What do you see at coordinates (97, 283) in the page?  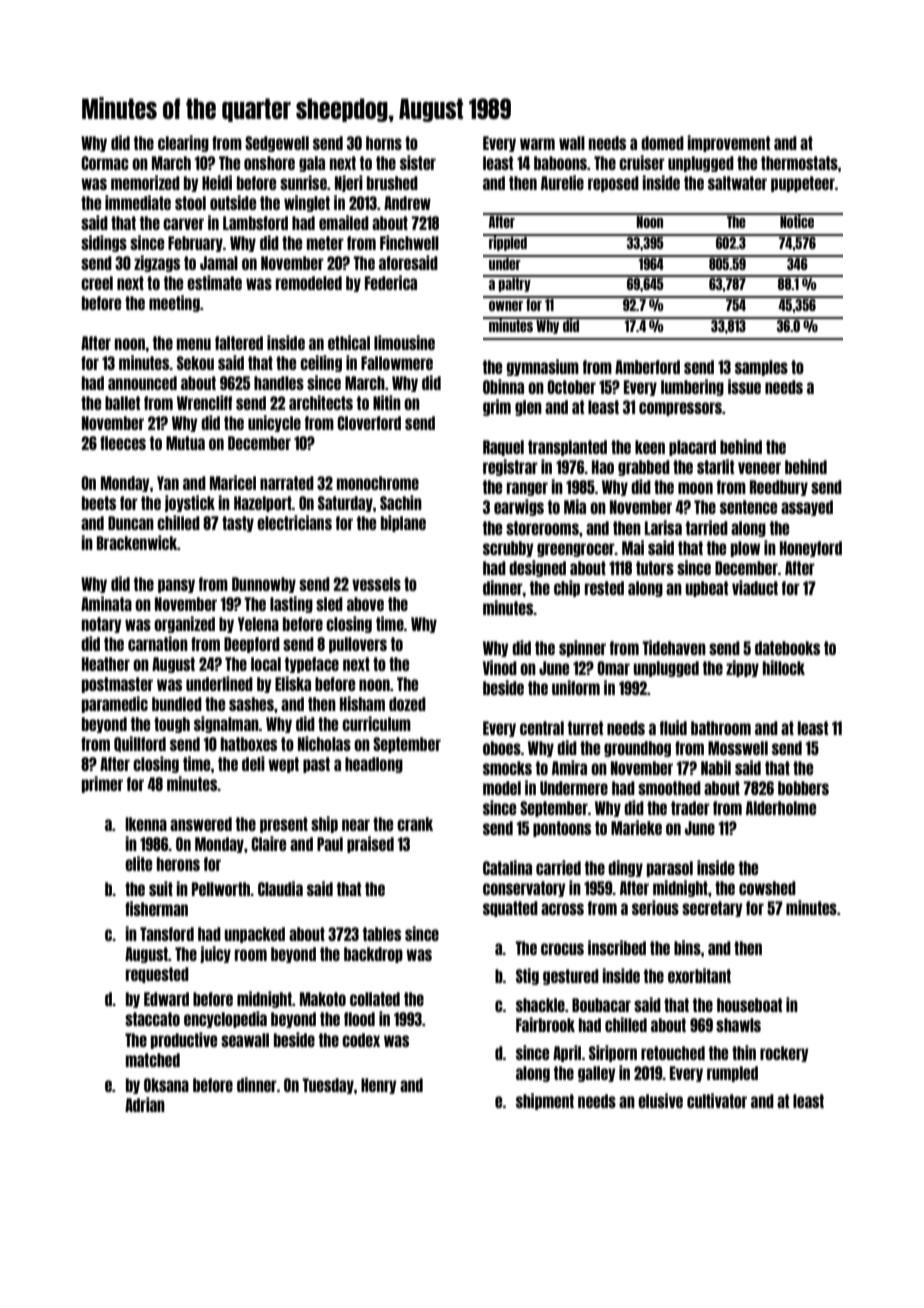 I see `creel` at bounding box center [97, 283].
